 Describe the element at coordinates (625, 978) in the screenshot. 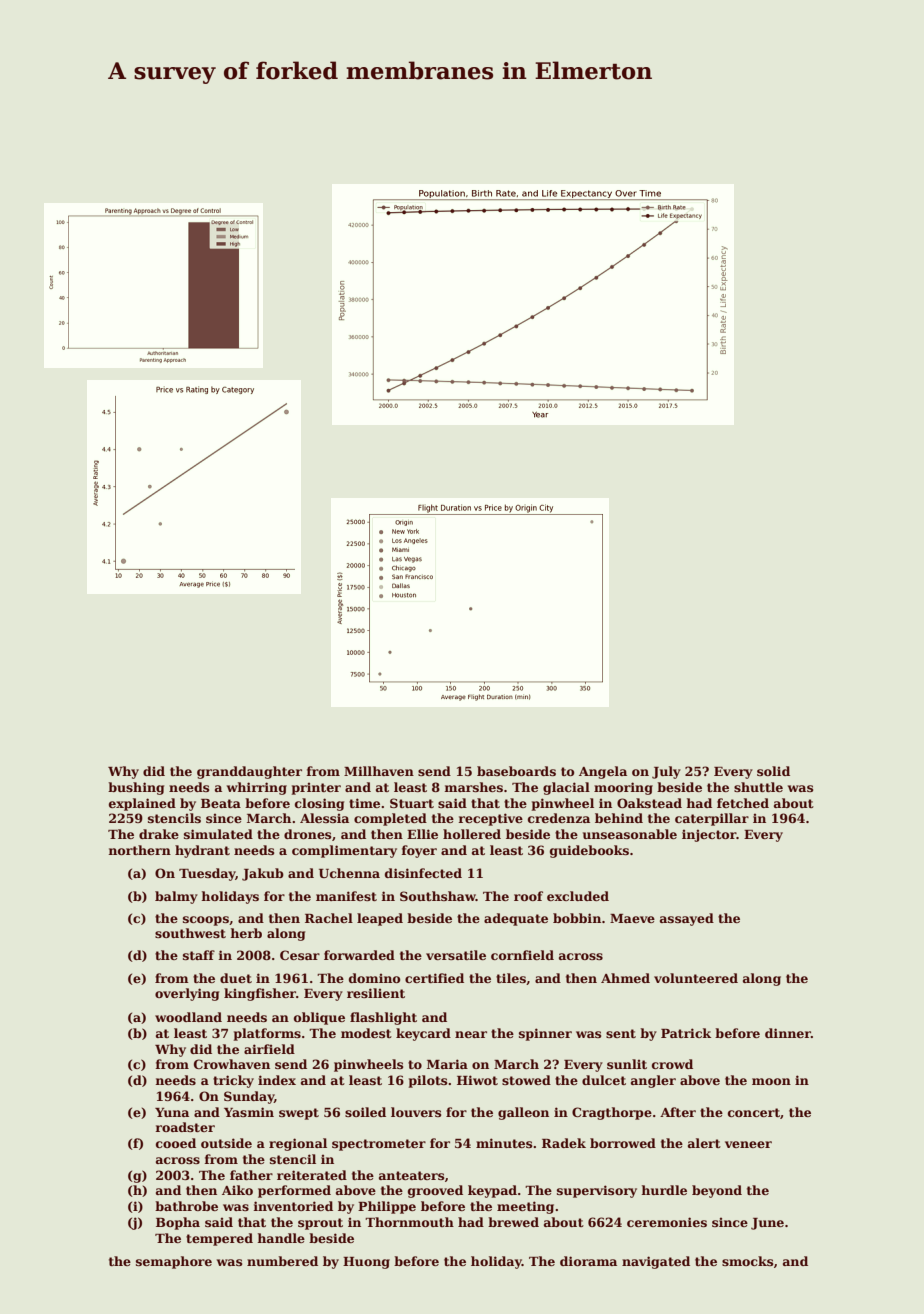

I see `Ahmed` at that location.
